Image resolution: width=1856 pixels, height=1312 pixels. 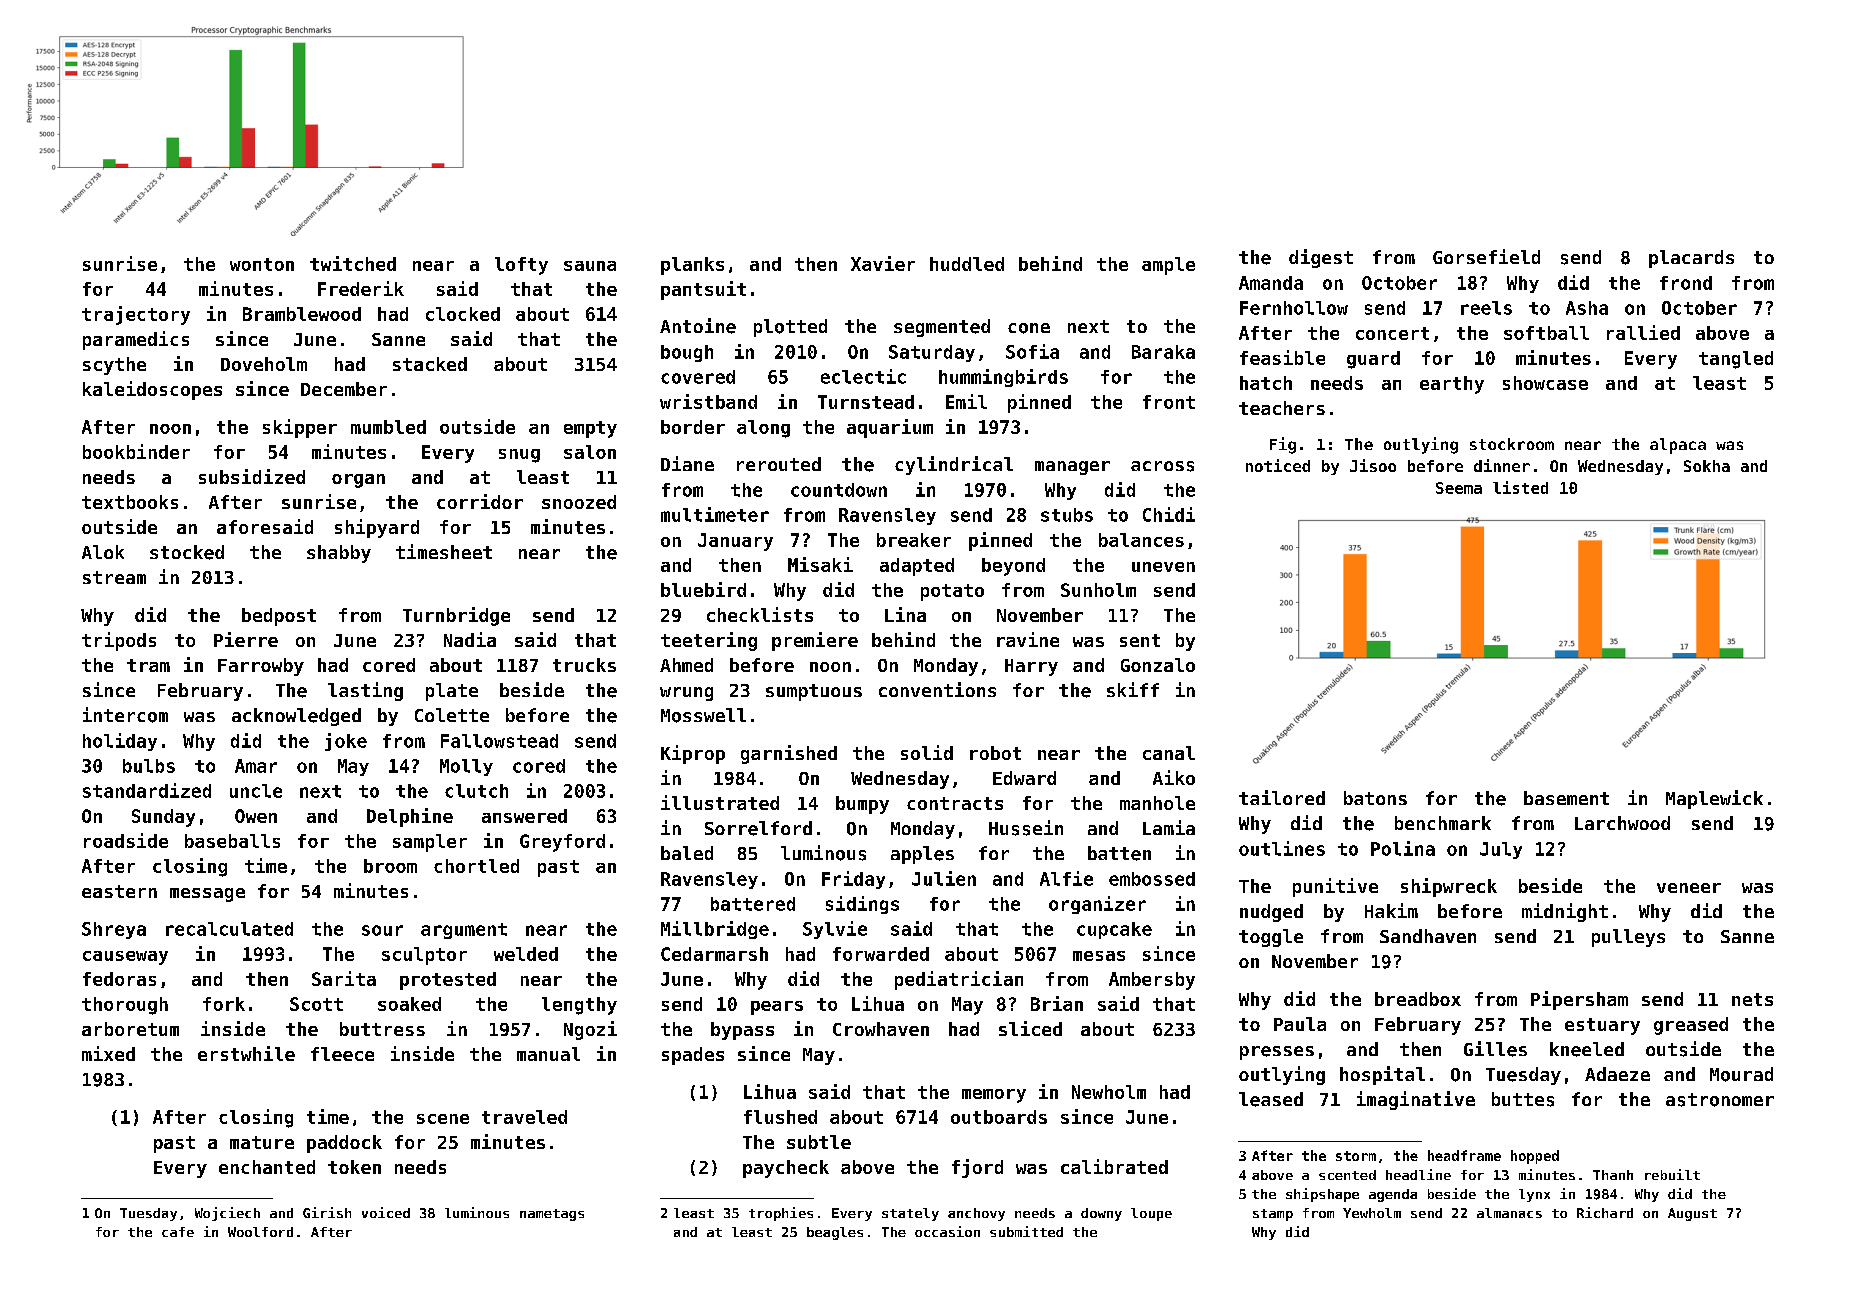 I want to click on Gonzalo, so click(x=1158, y=665).
